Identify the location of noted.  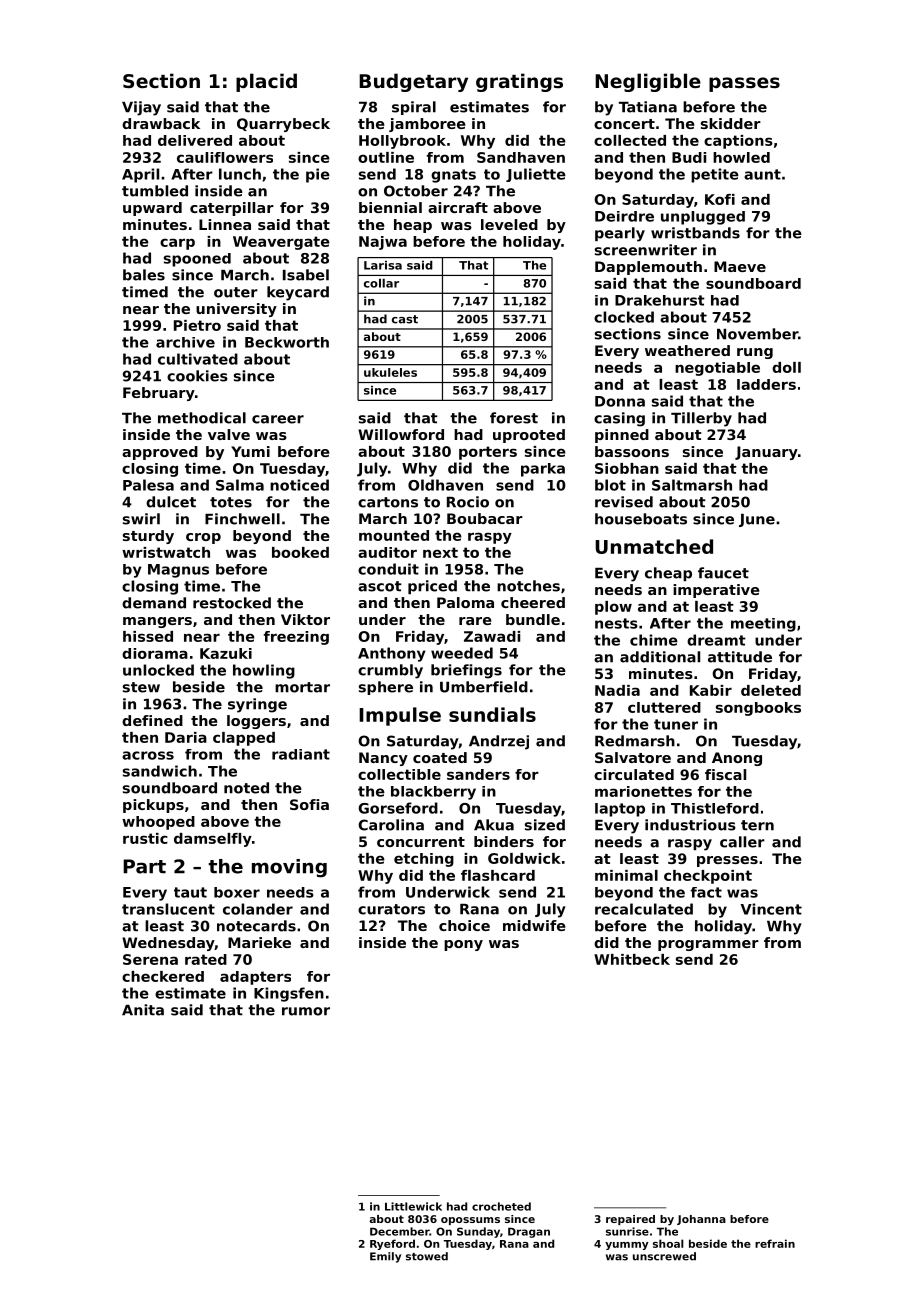
(246, 788).
